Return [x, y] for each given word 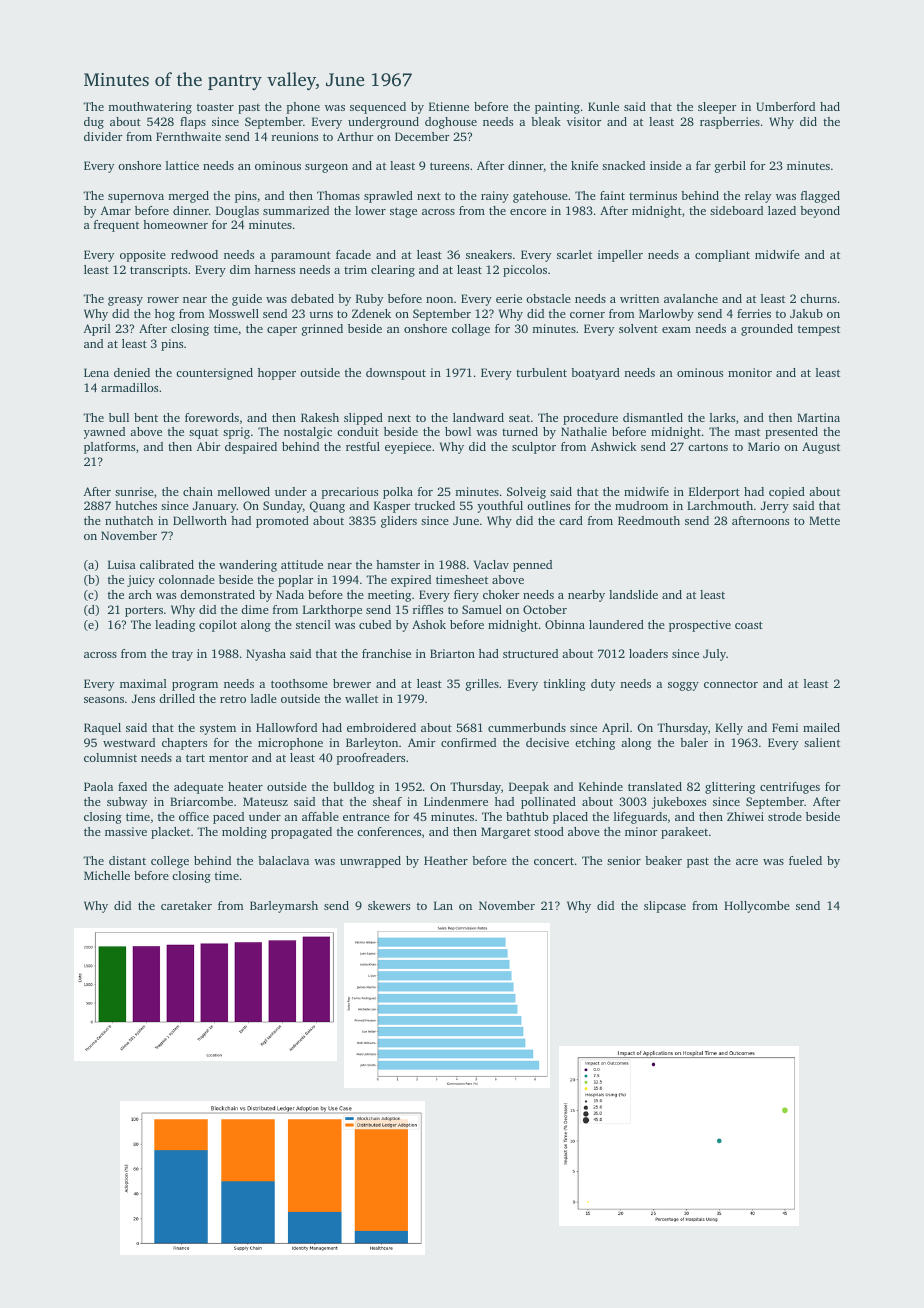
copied [787, 493]
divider [103, 136]
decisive [547, 742]
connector [731, 684]
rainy [495, 197]
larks [722, 417]
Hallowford [286, 727]
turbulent [541, 372]
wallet [361, 698]
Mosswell [234, 313]
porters [144, 611]
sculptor [534, 448]
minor [641, 831]
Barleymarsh [284, 907]
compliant [722, 256]
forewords [212, 417]
